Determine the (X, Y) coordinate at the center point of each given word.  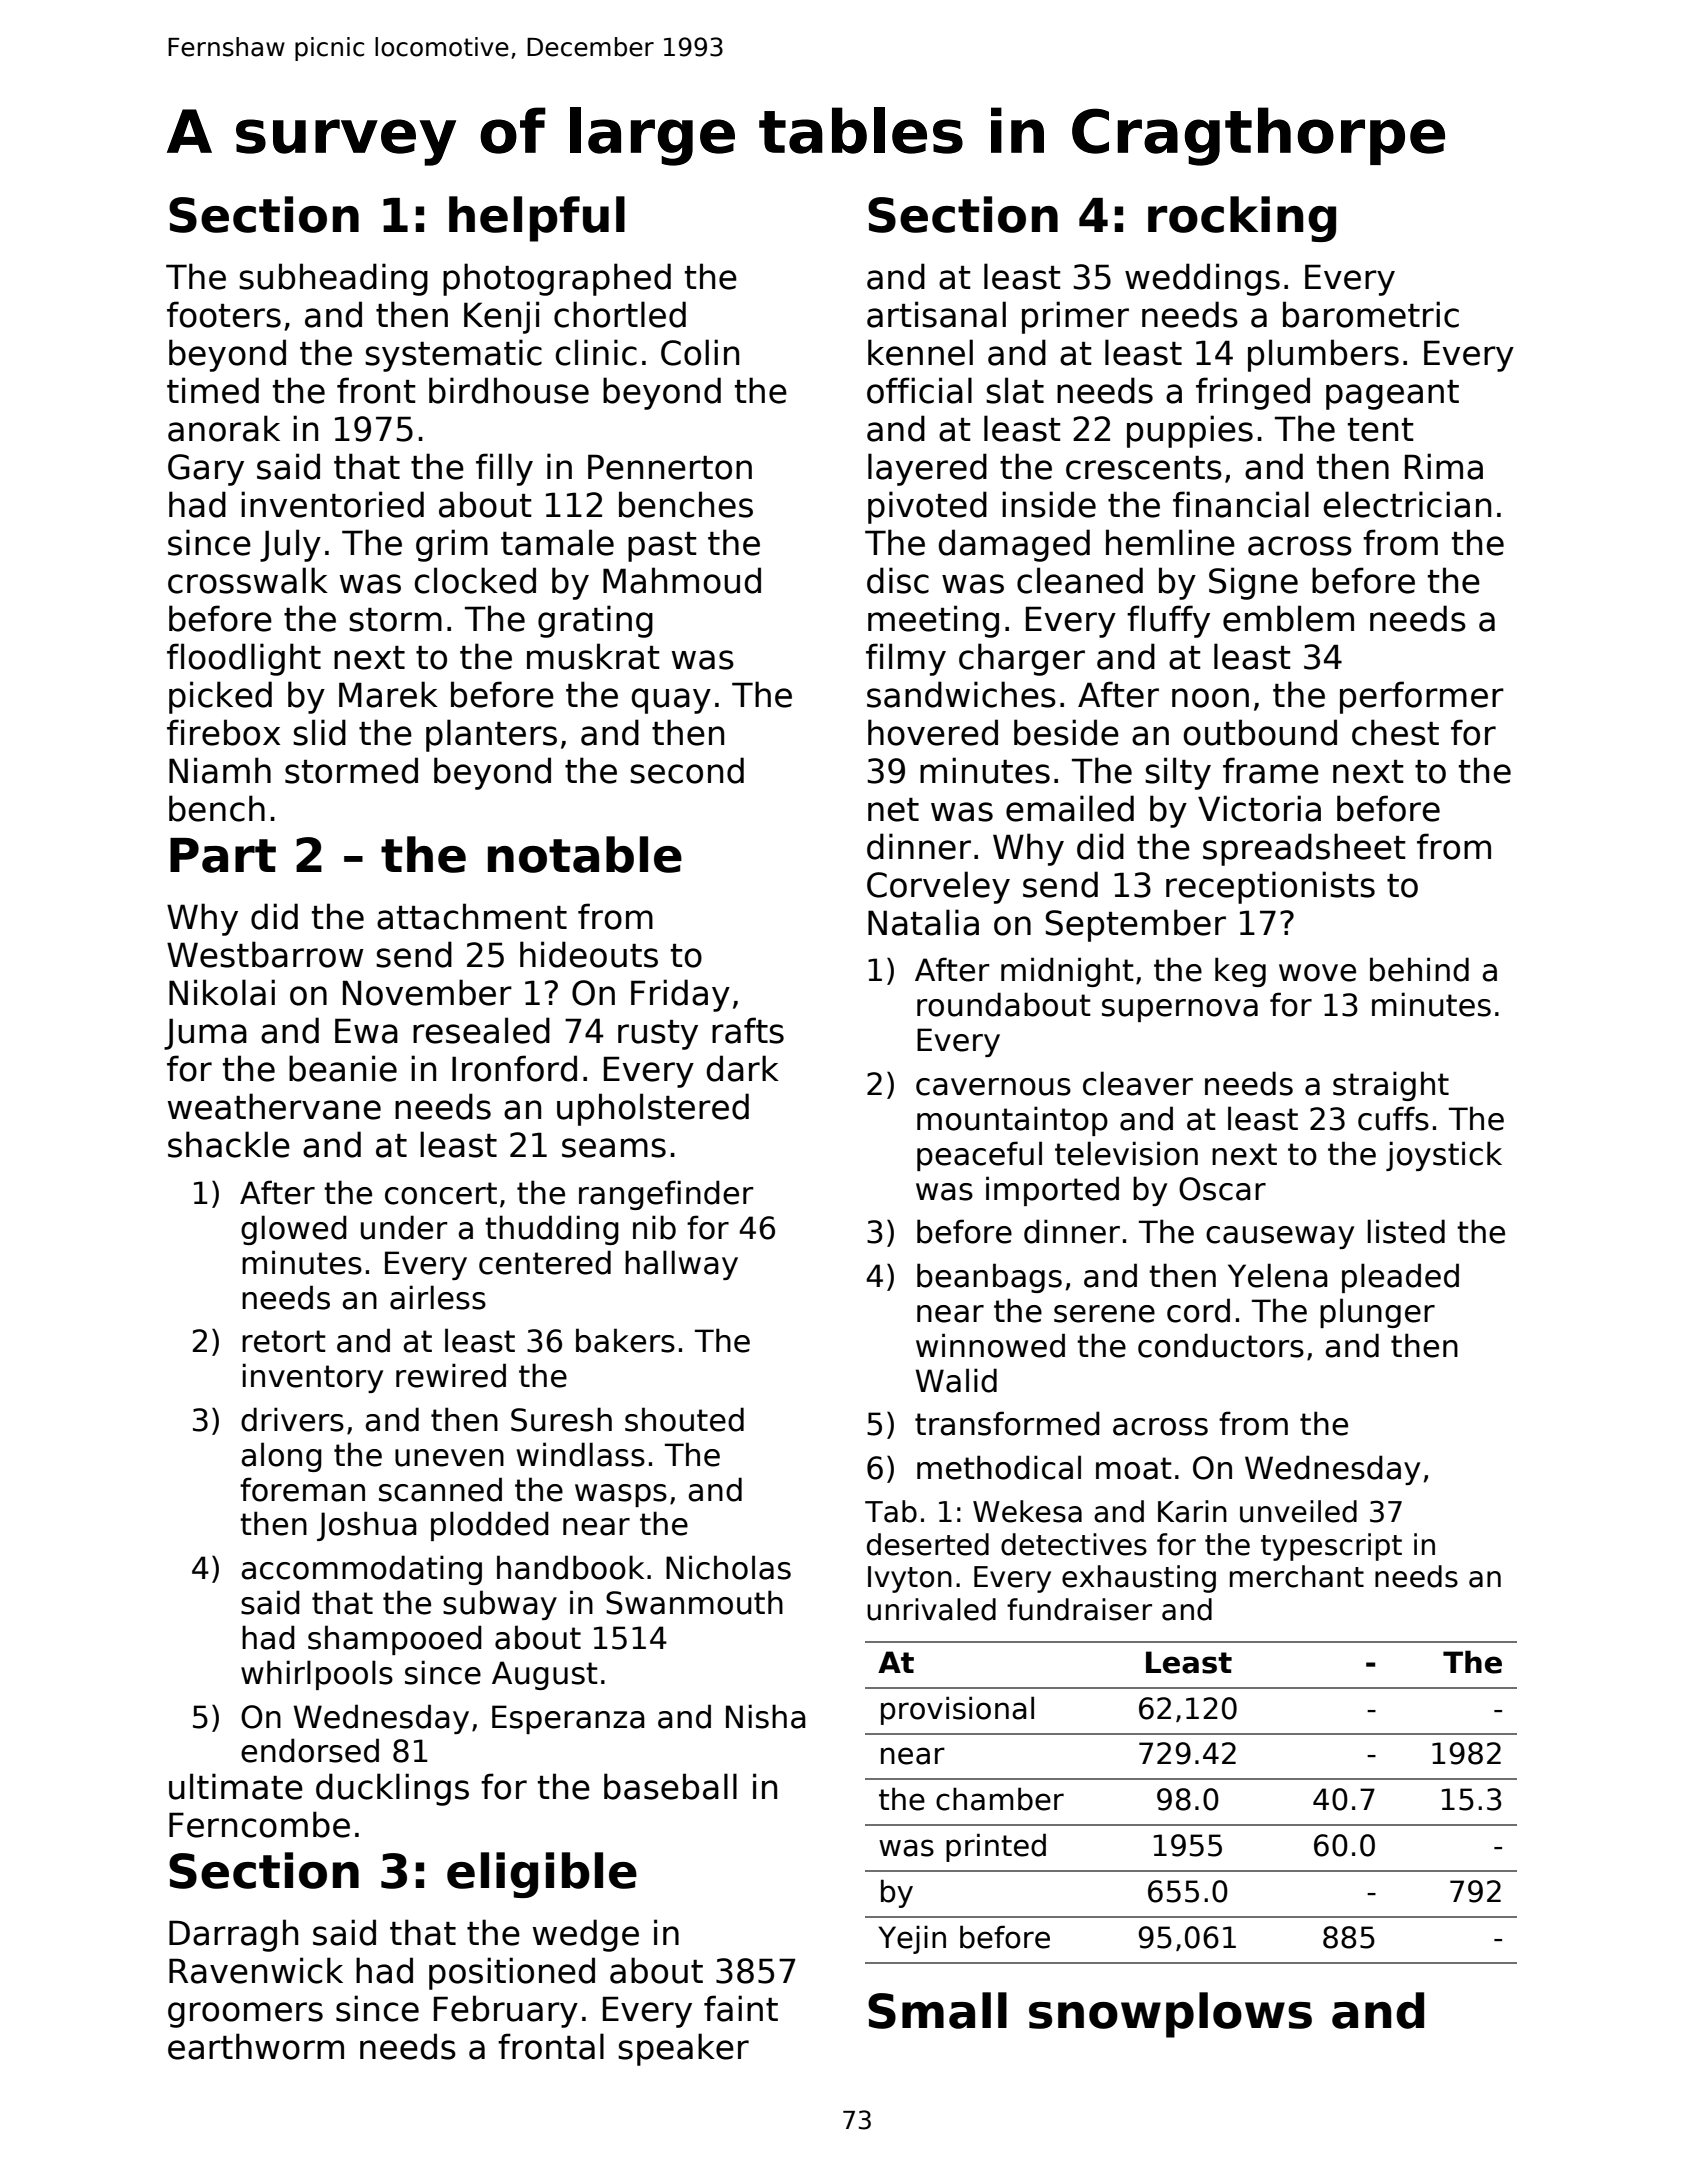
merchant (1297, 1576)
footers (224, 314)
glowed (294, 1230)
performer (1422, 697)
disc (898, 580)
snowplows (1170, 2015)
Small (937, 2010)
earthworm (256, 2046)
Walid (956, 1380)
